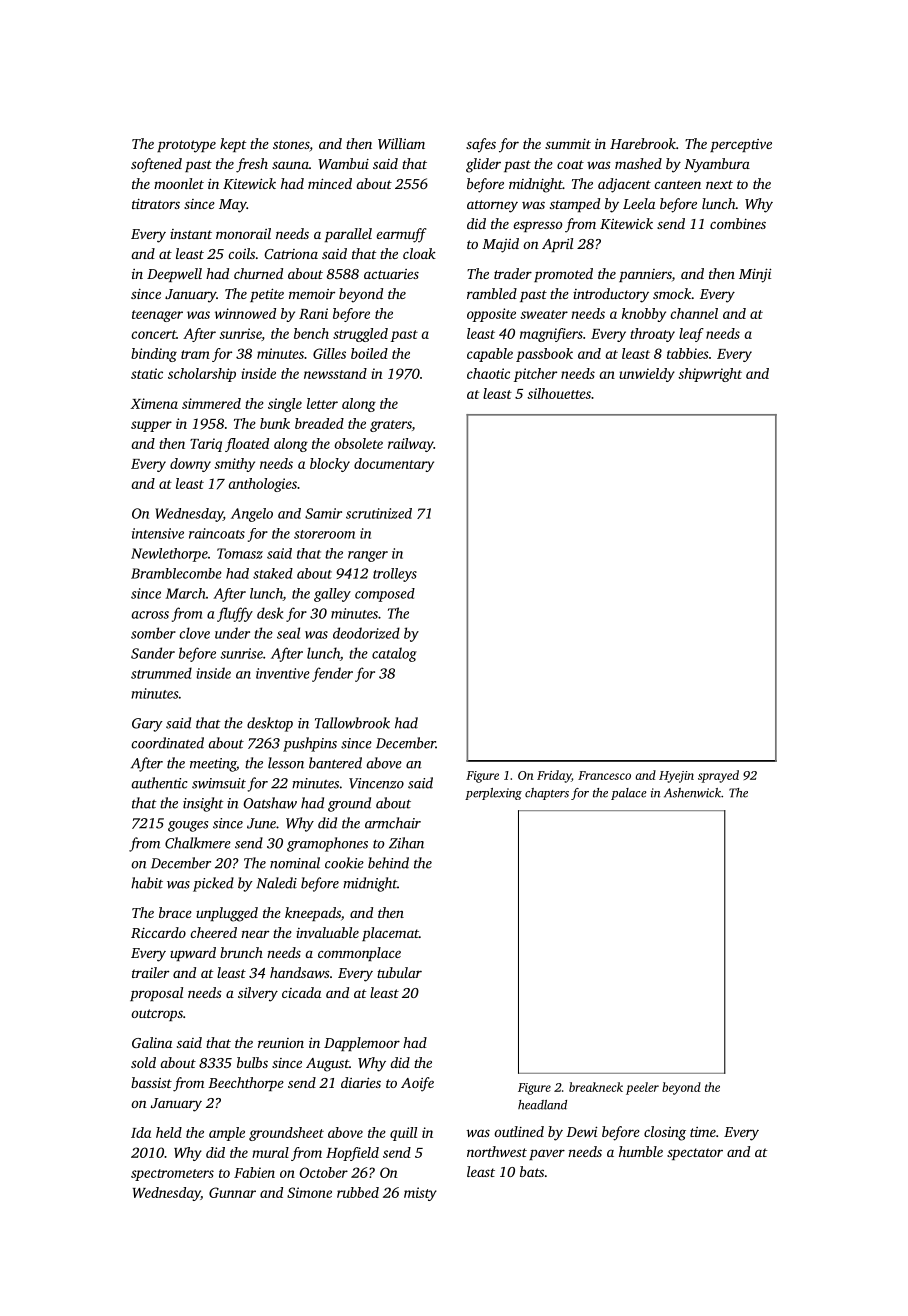  What do you see at coordinates (156, 165) in the screenshot?
I see `softened` at bounding box center [156, 165].
